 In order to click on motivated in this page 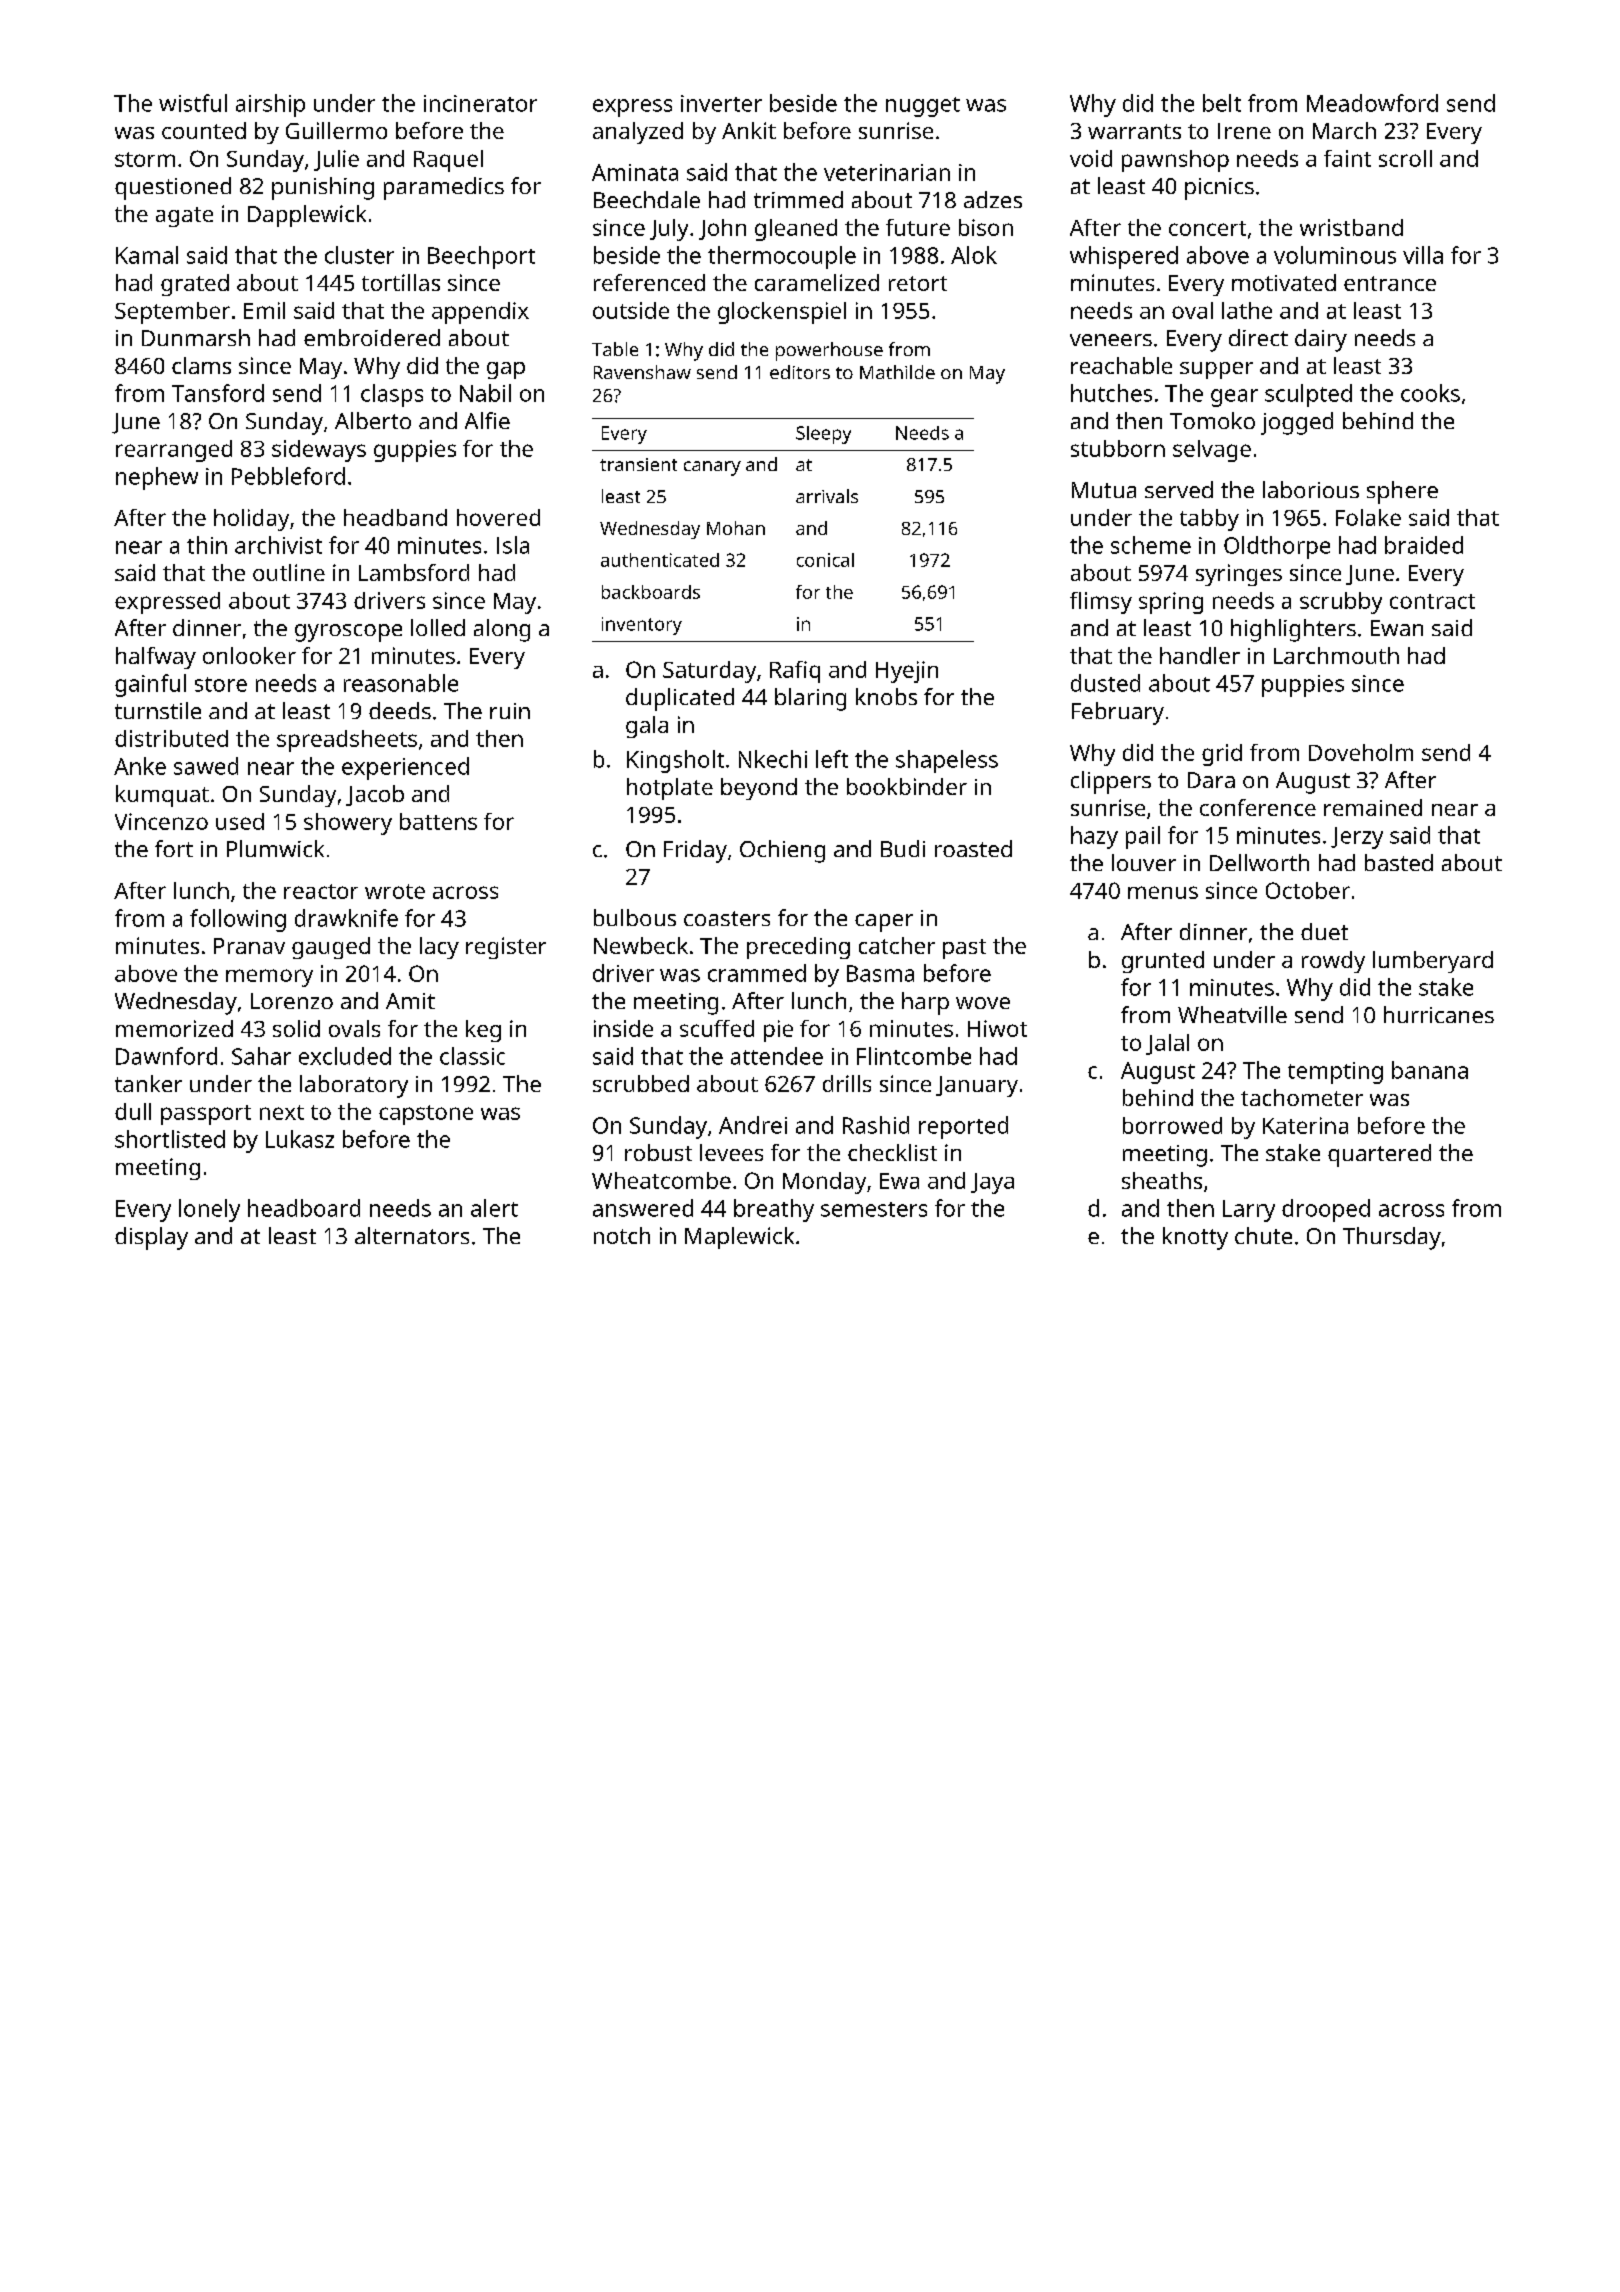, I will do `click(1284, 282)`.
